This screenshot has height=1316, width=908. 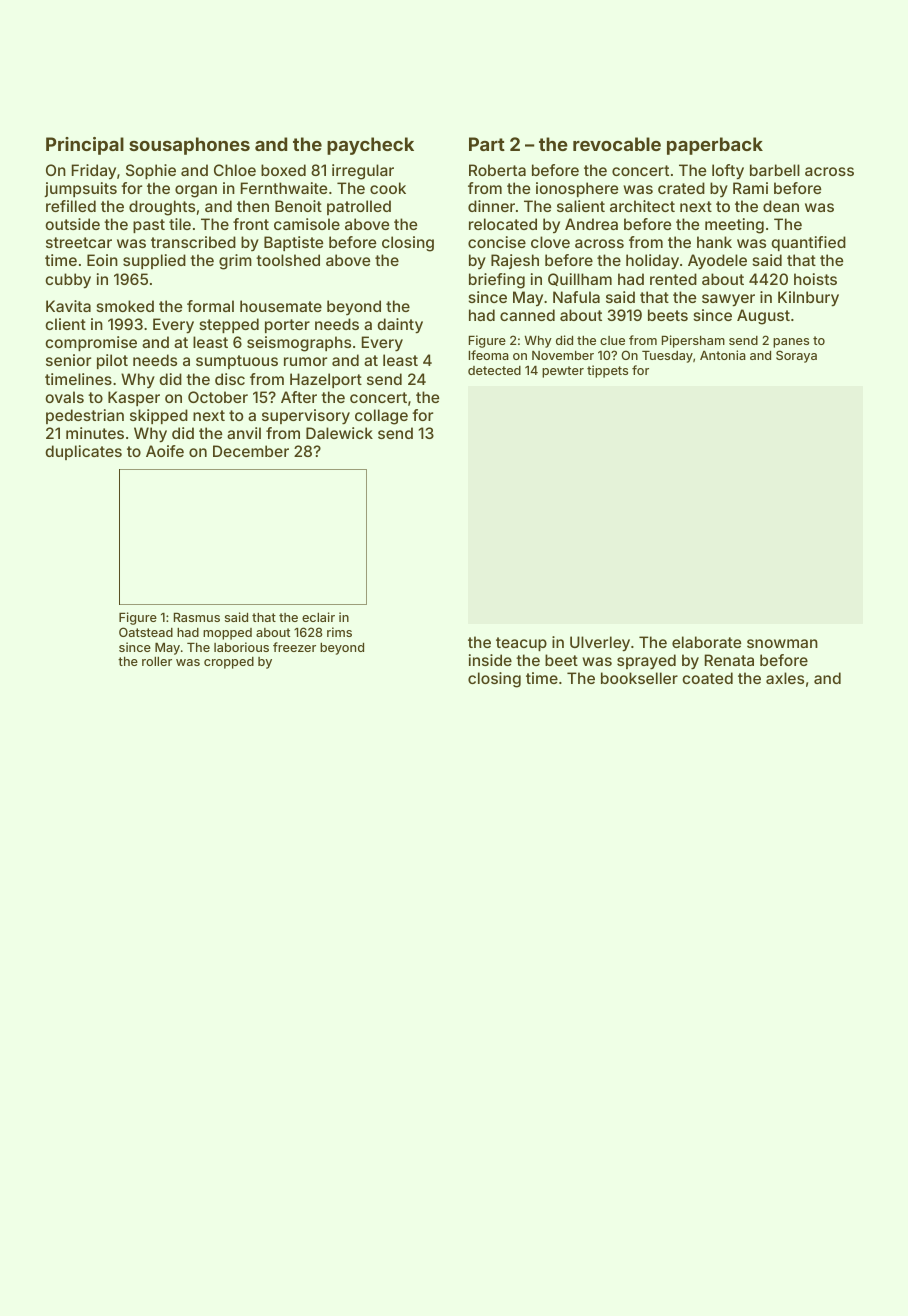 I want to click on holiday, so click(x=652, y=262).
